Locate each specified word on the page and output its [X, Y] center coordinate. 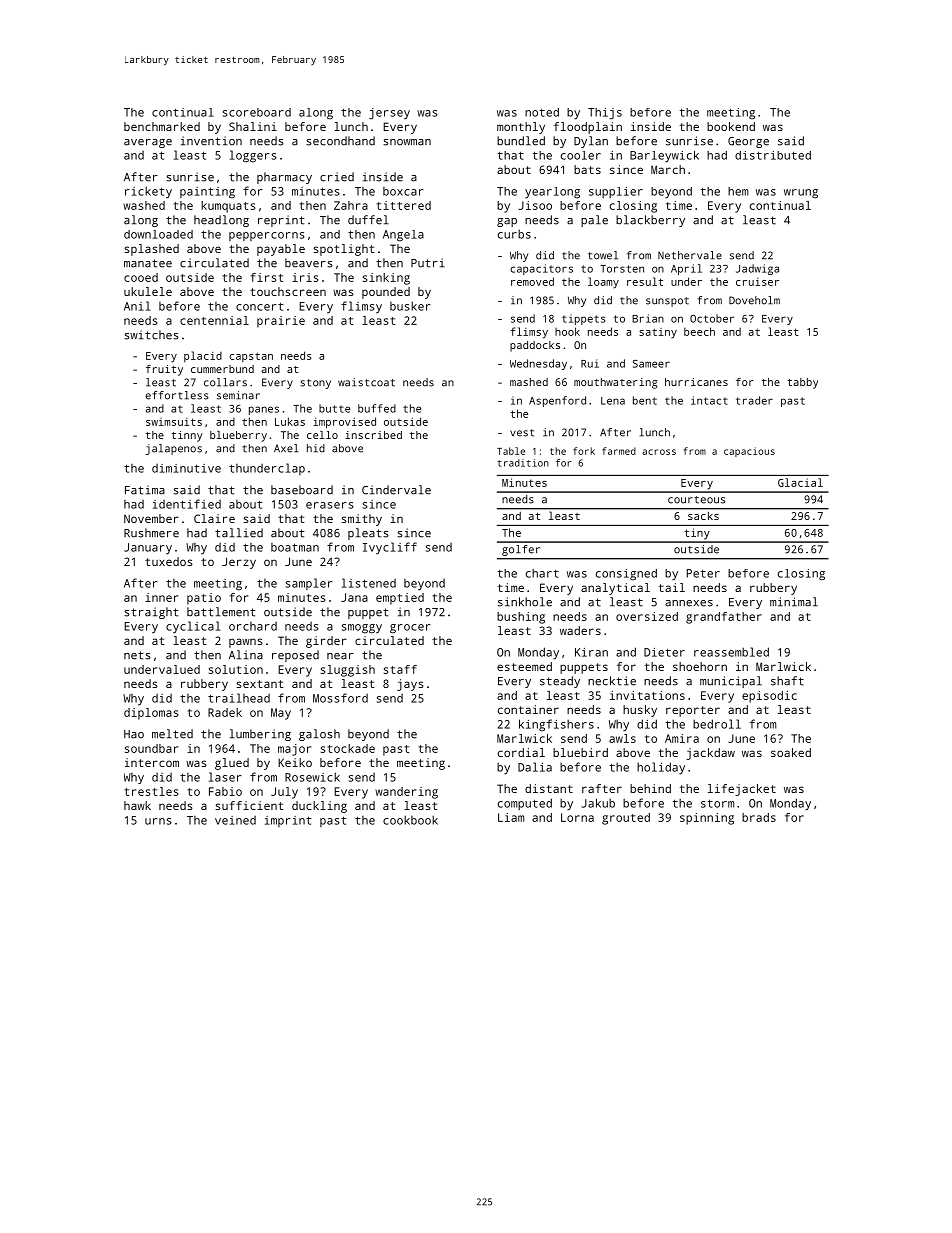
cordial [521, 752]
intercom [152, 762]
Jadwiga [757, 269]
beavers [309, 263]
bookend [731, 126]
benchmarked [162, 126]
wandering [406, 793]
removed [532, 281]
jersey [389, 114]
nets [137, 655]
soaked [791, 752]
